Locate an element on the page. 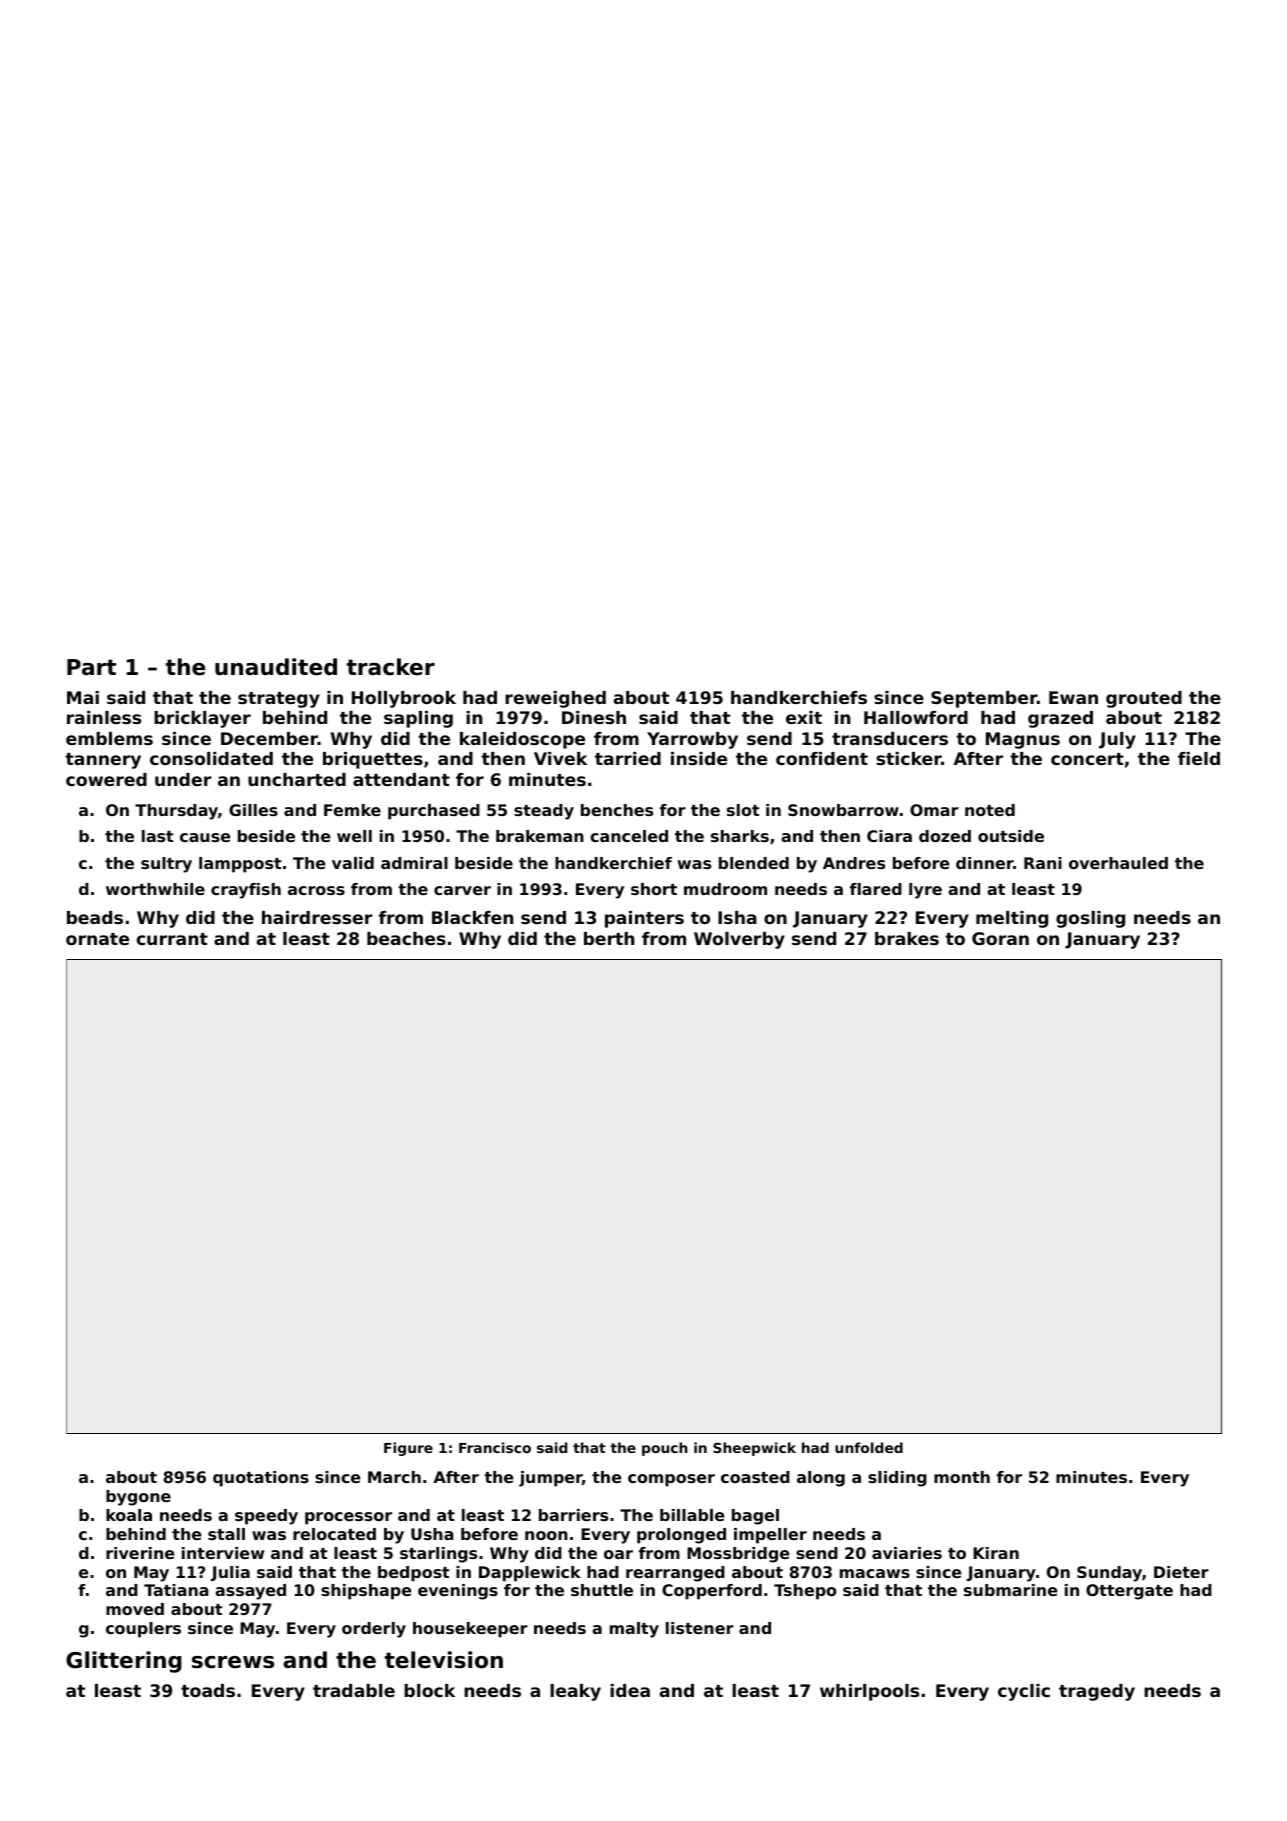 This image has height=1821, width=1287. currant is located at coordinates (172, 939).
